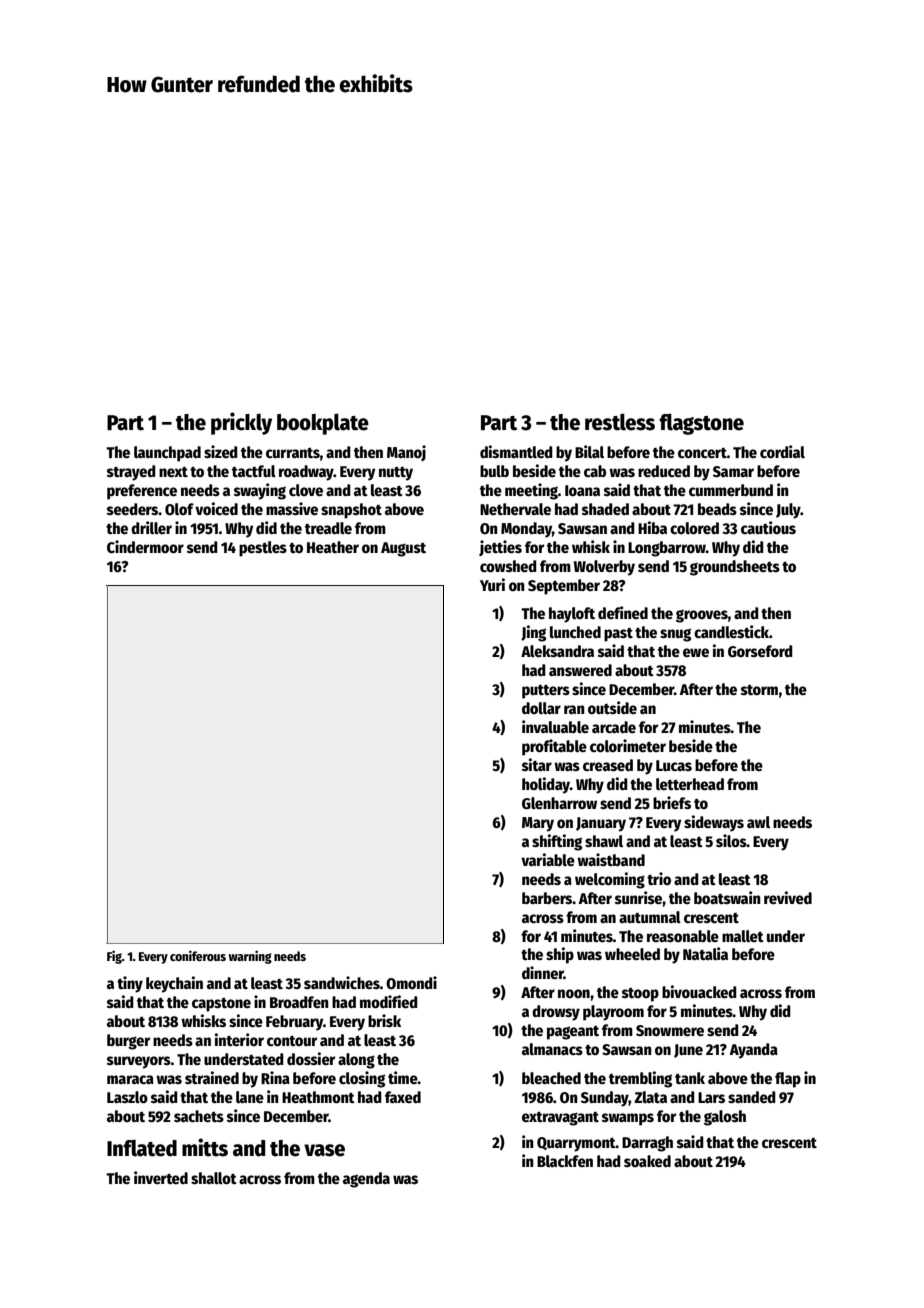  What do you see at coordinates (537, 764) in the screenshot?
I see `sitar` at bounding box center [537, 764].
